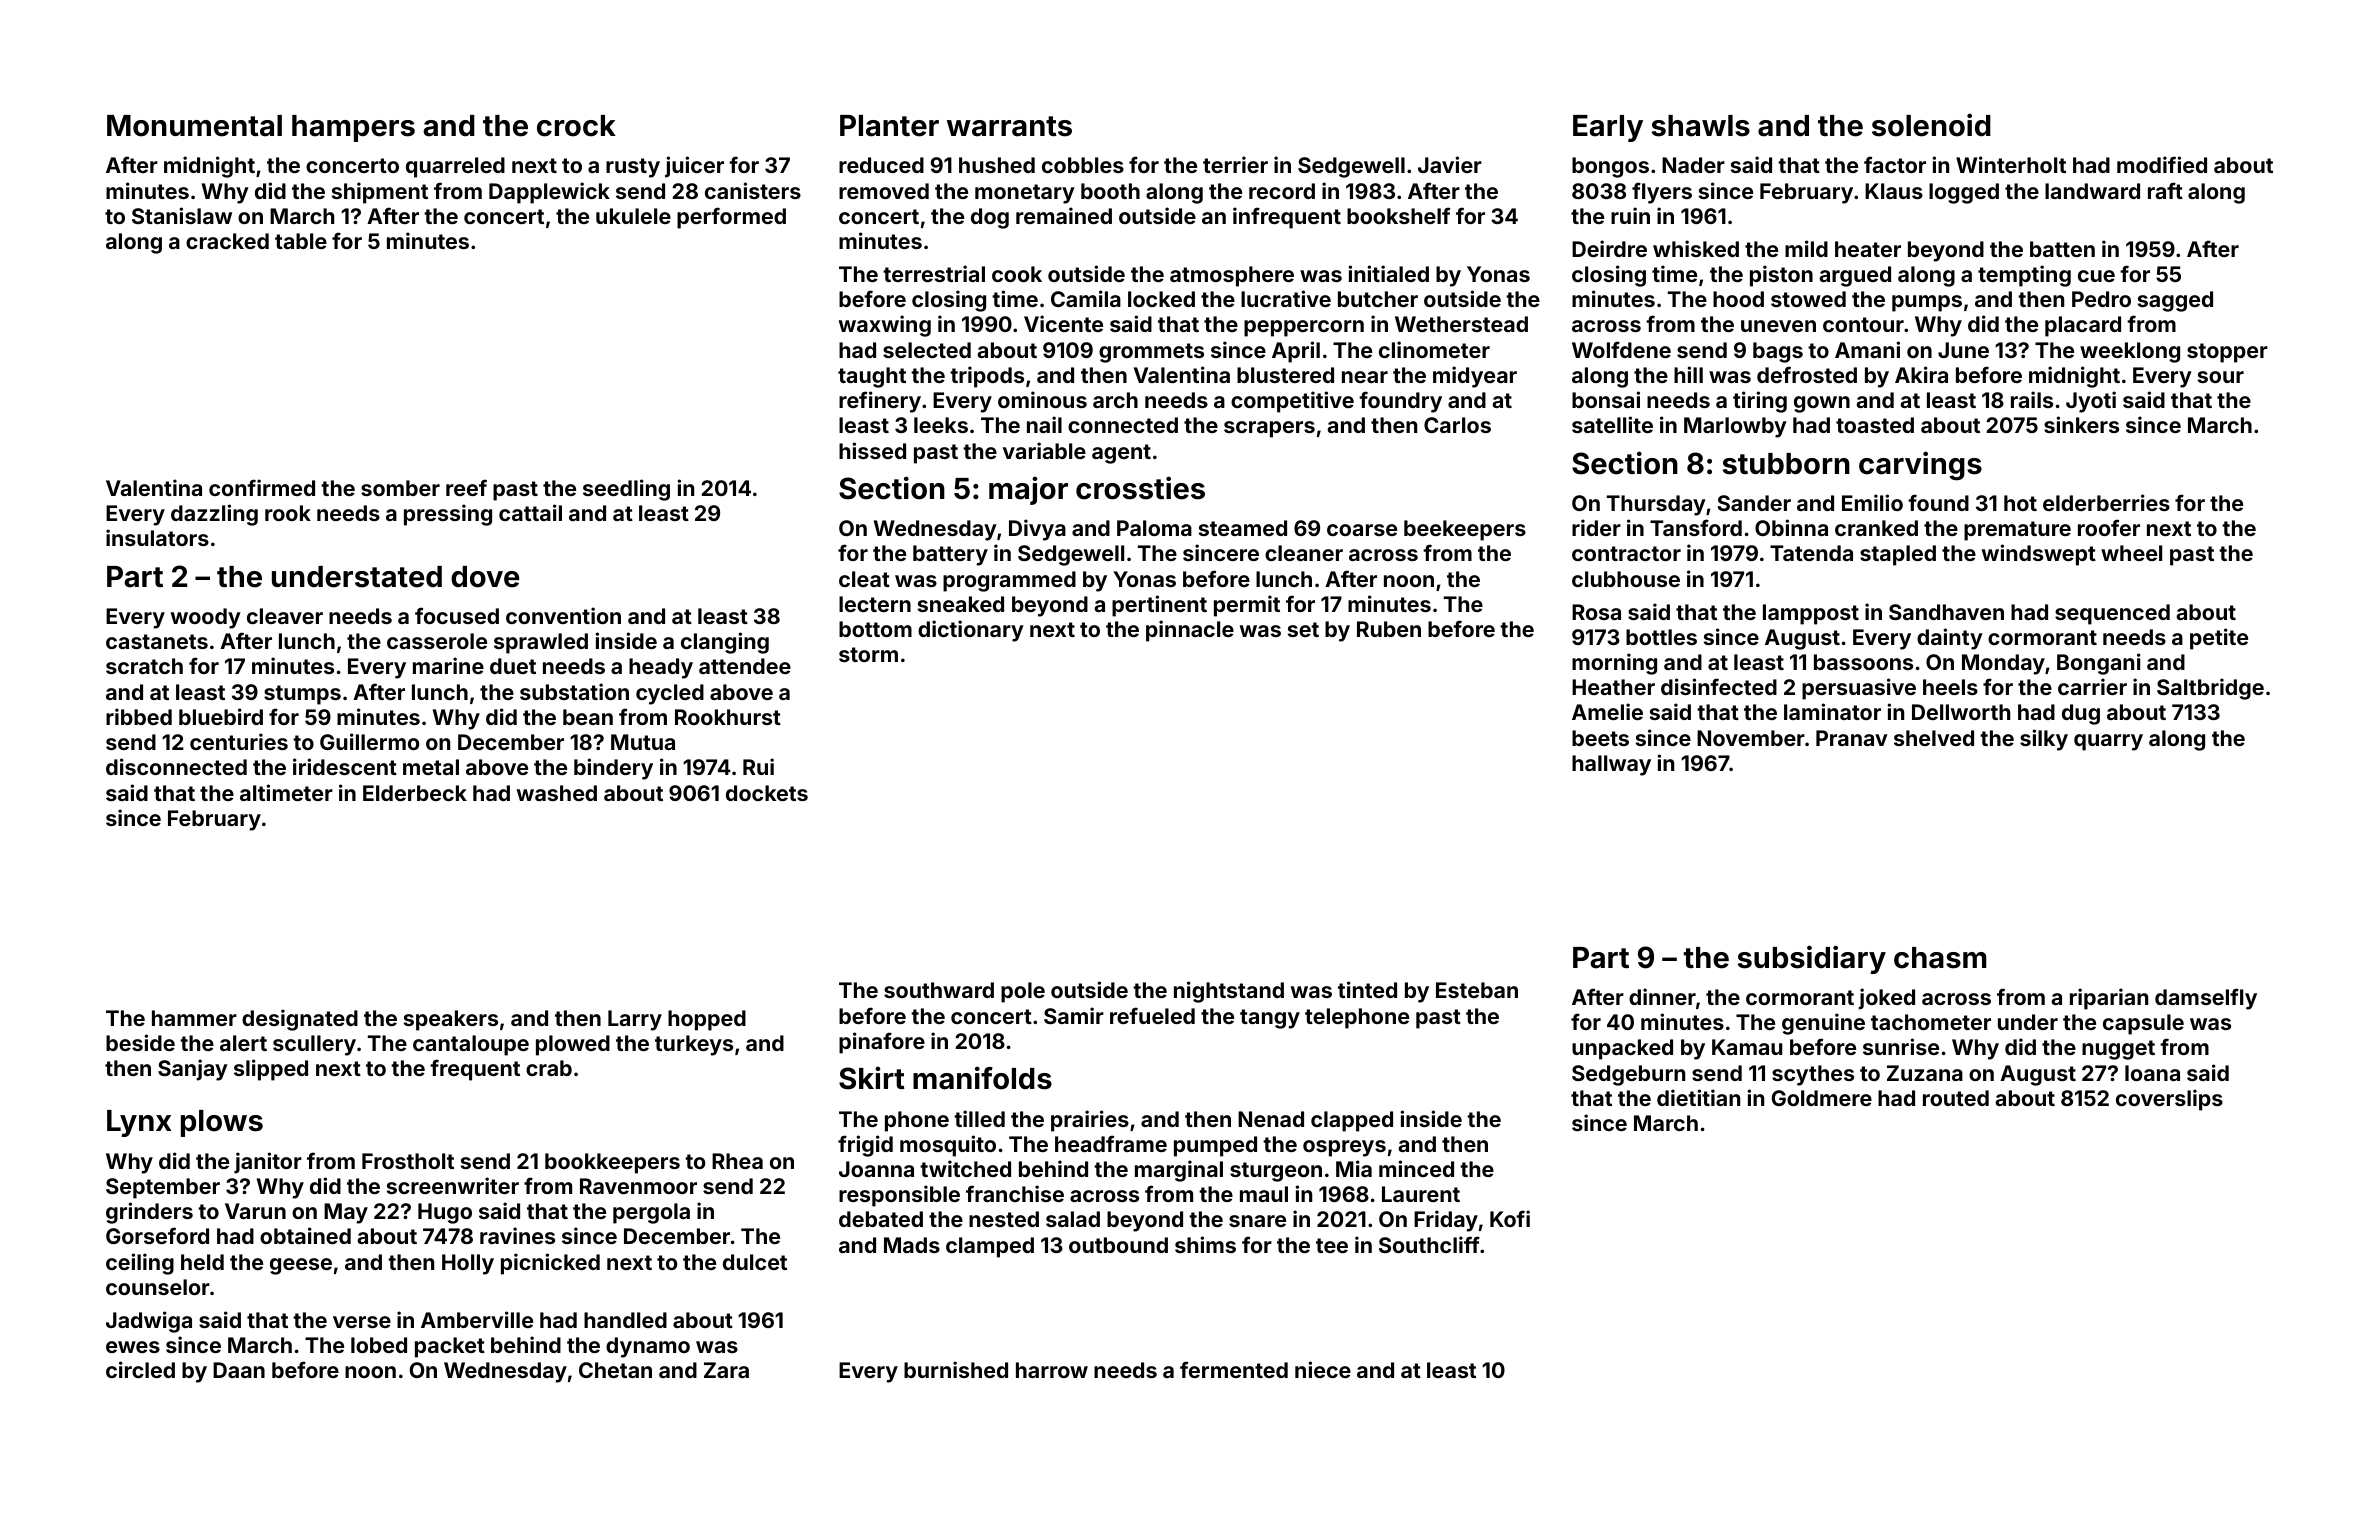 The width and height of the document is (2380, 1540). Describe the element at coordinates (239, 1370) in the document. I see `Daan` at that location.
